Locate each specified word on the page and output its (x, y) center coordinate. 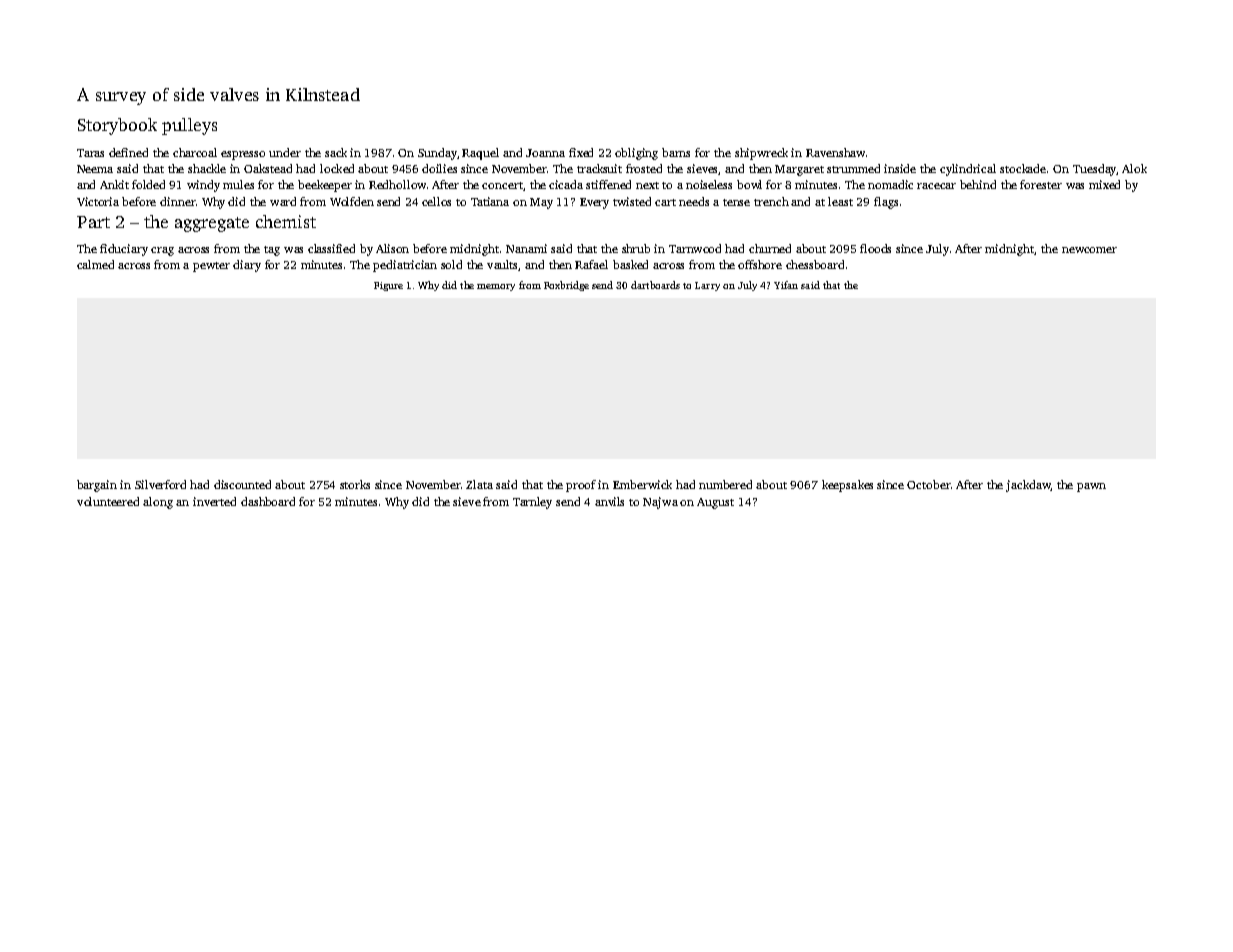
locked (337, 168)
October (929, 484)
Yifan (786, 285)
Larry (707, 286)
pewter (211, 267)
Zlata (479, 484)
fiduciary (124, 250)
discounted (242, 484)
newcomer (1089, 250)
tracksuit (599, 168)
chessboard (815, 264)
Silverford (160, 484)
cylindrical (968, 170)
